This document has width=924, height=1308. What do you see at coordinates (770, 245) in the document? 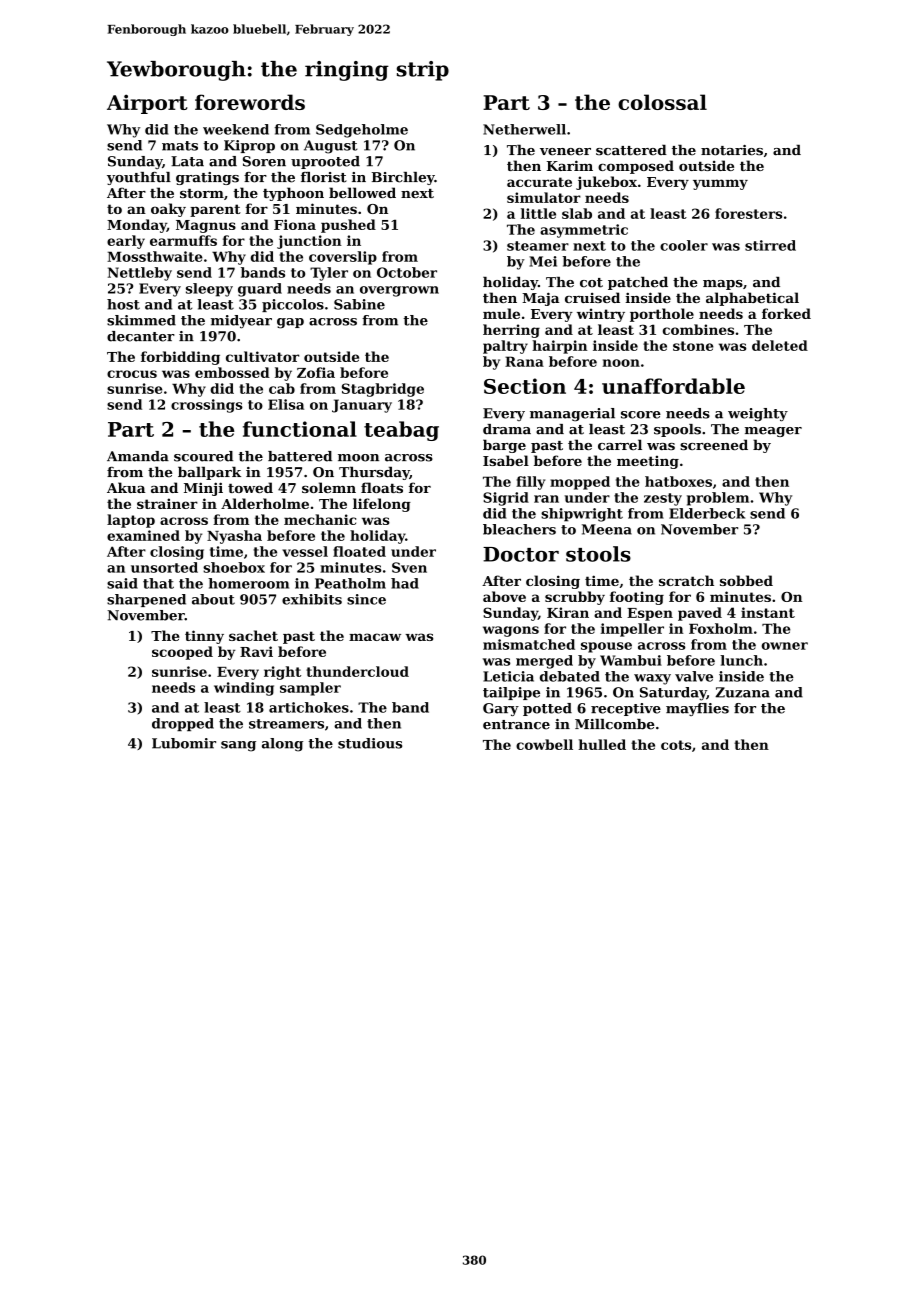
I see `stirred` at bounding box center [770, 245].
